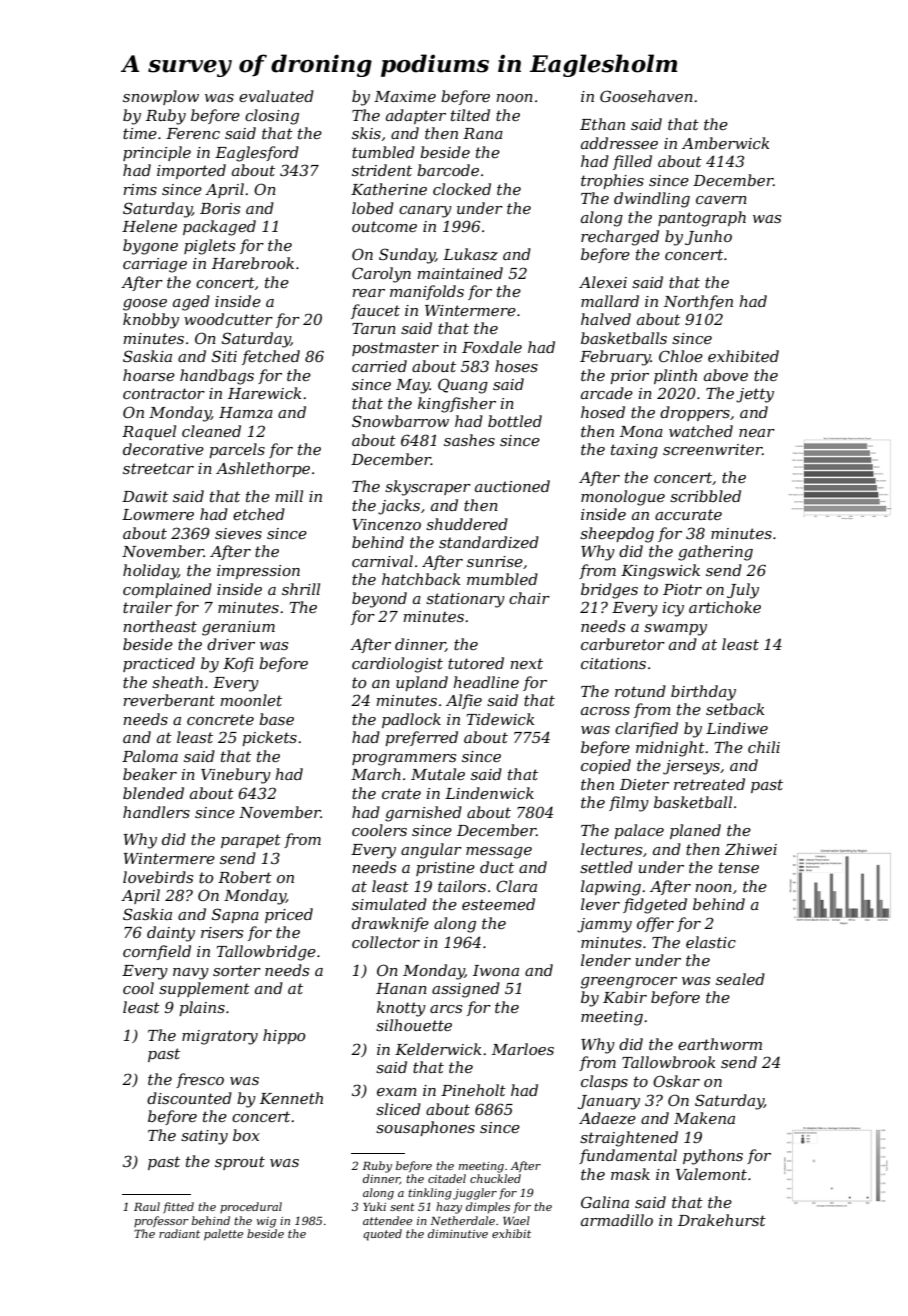 This screenshot has width=908, height=1316. I want to click on Lowmere, so click(158, 514).
